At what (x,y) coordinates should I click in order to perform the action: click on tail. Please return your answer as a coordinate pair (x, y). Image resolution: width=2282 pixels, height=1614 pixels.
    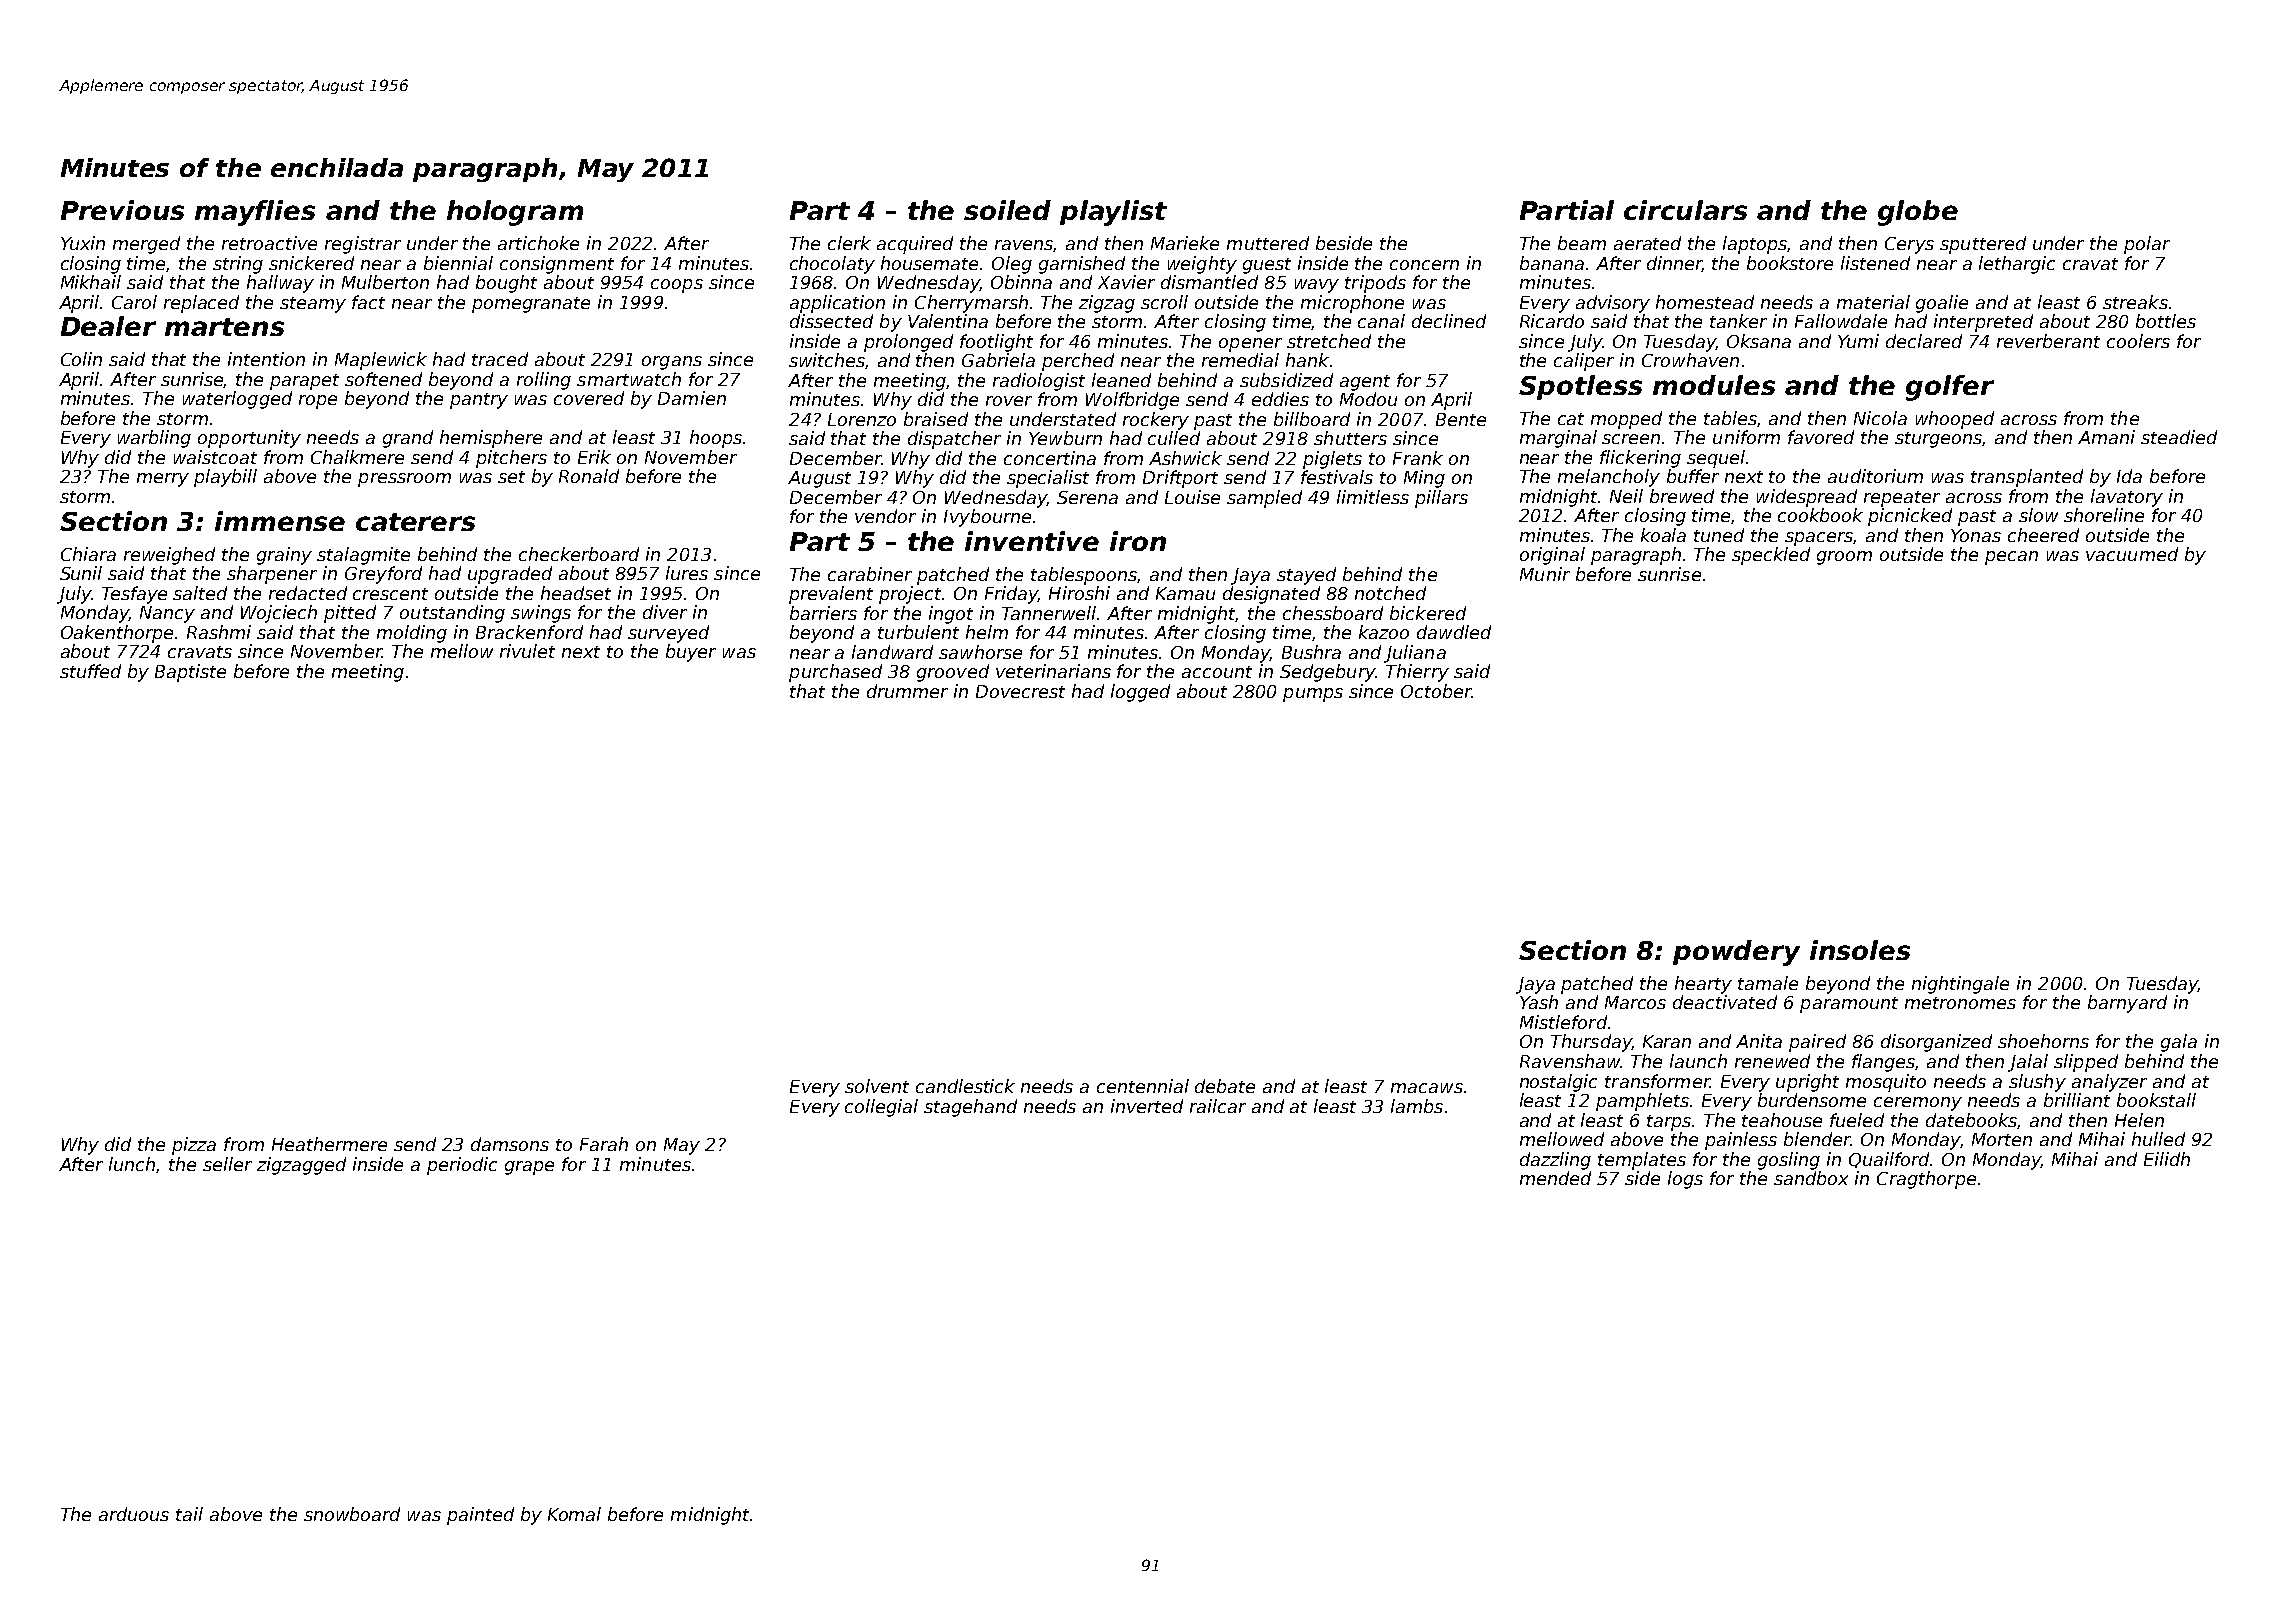
    Looking at the image, I should click on (189, 1514).
